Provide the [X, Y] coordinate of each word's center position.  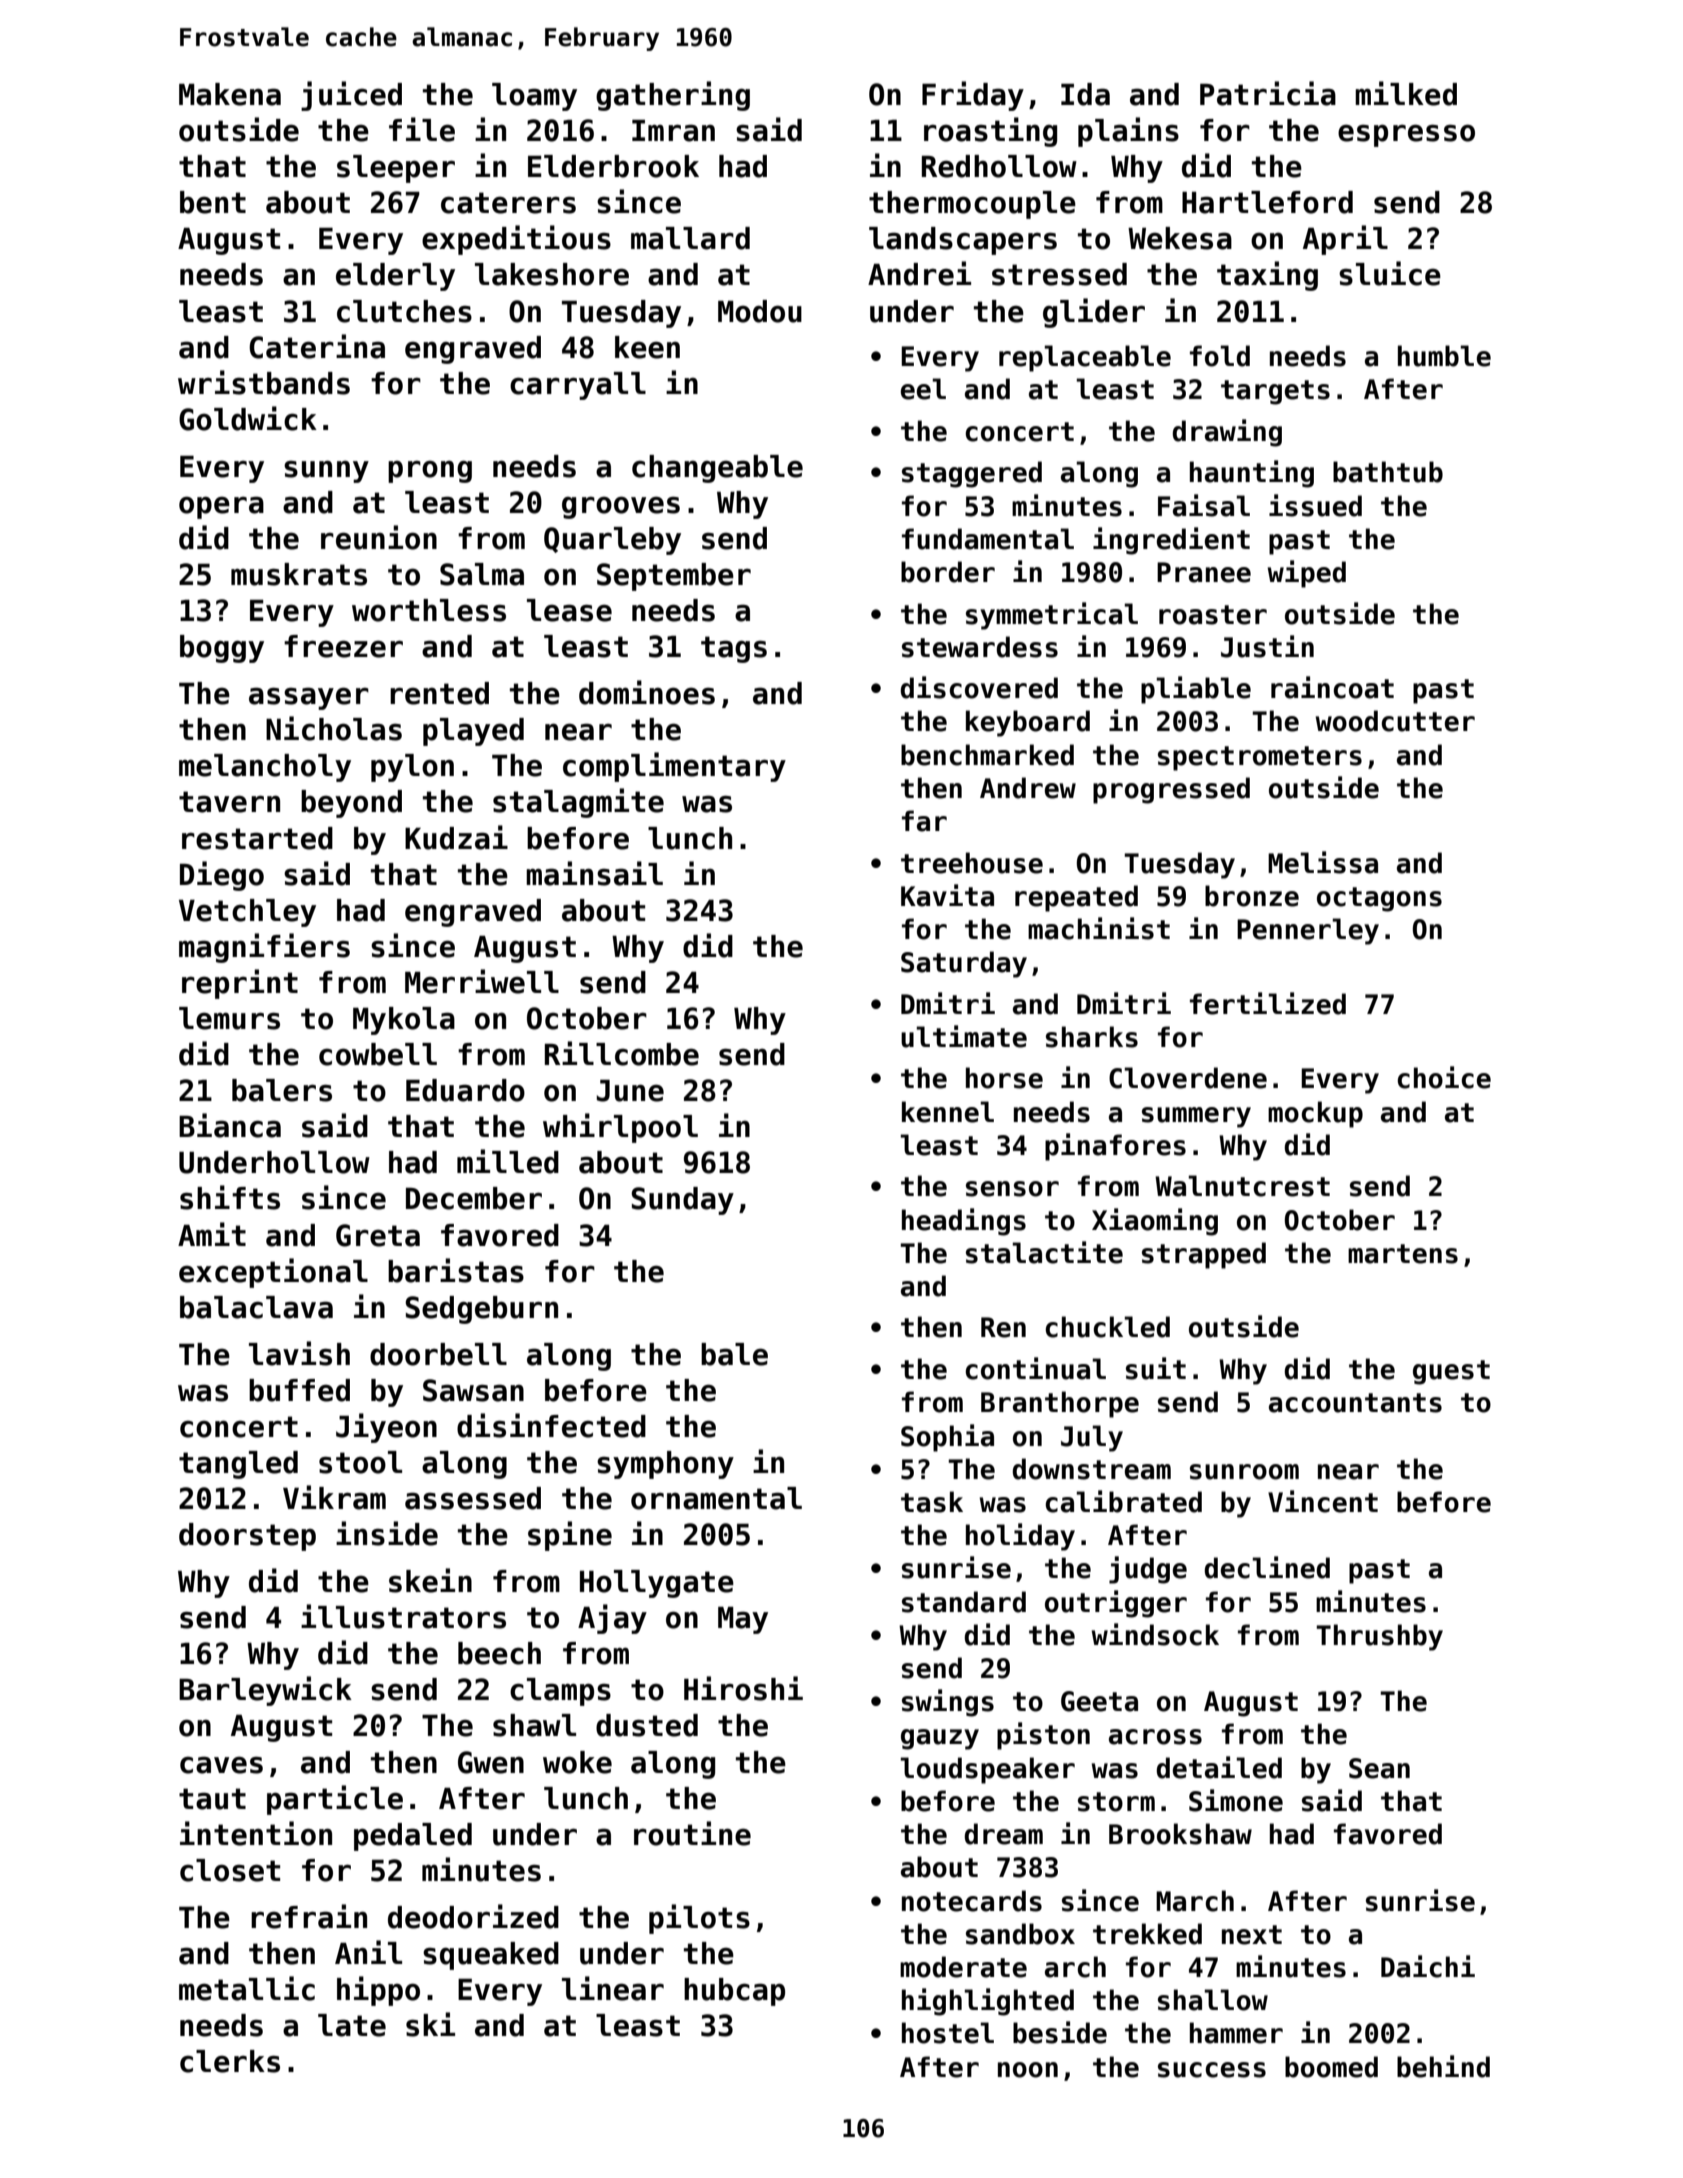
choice [1444, 1077]
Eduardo [465, 1090]
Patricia [1268, 93]
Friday [973, 96]
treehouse [972, 863]
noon [1028, 2070]
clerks [230, 2061]
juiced [351, 96]
